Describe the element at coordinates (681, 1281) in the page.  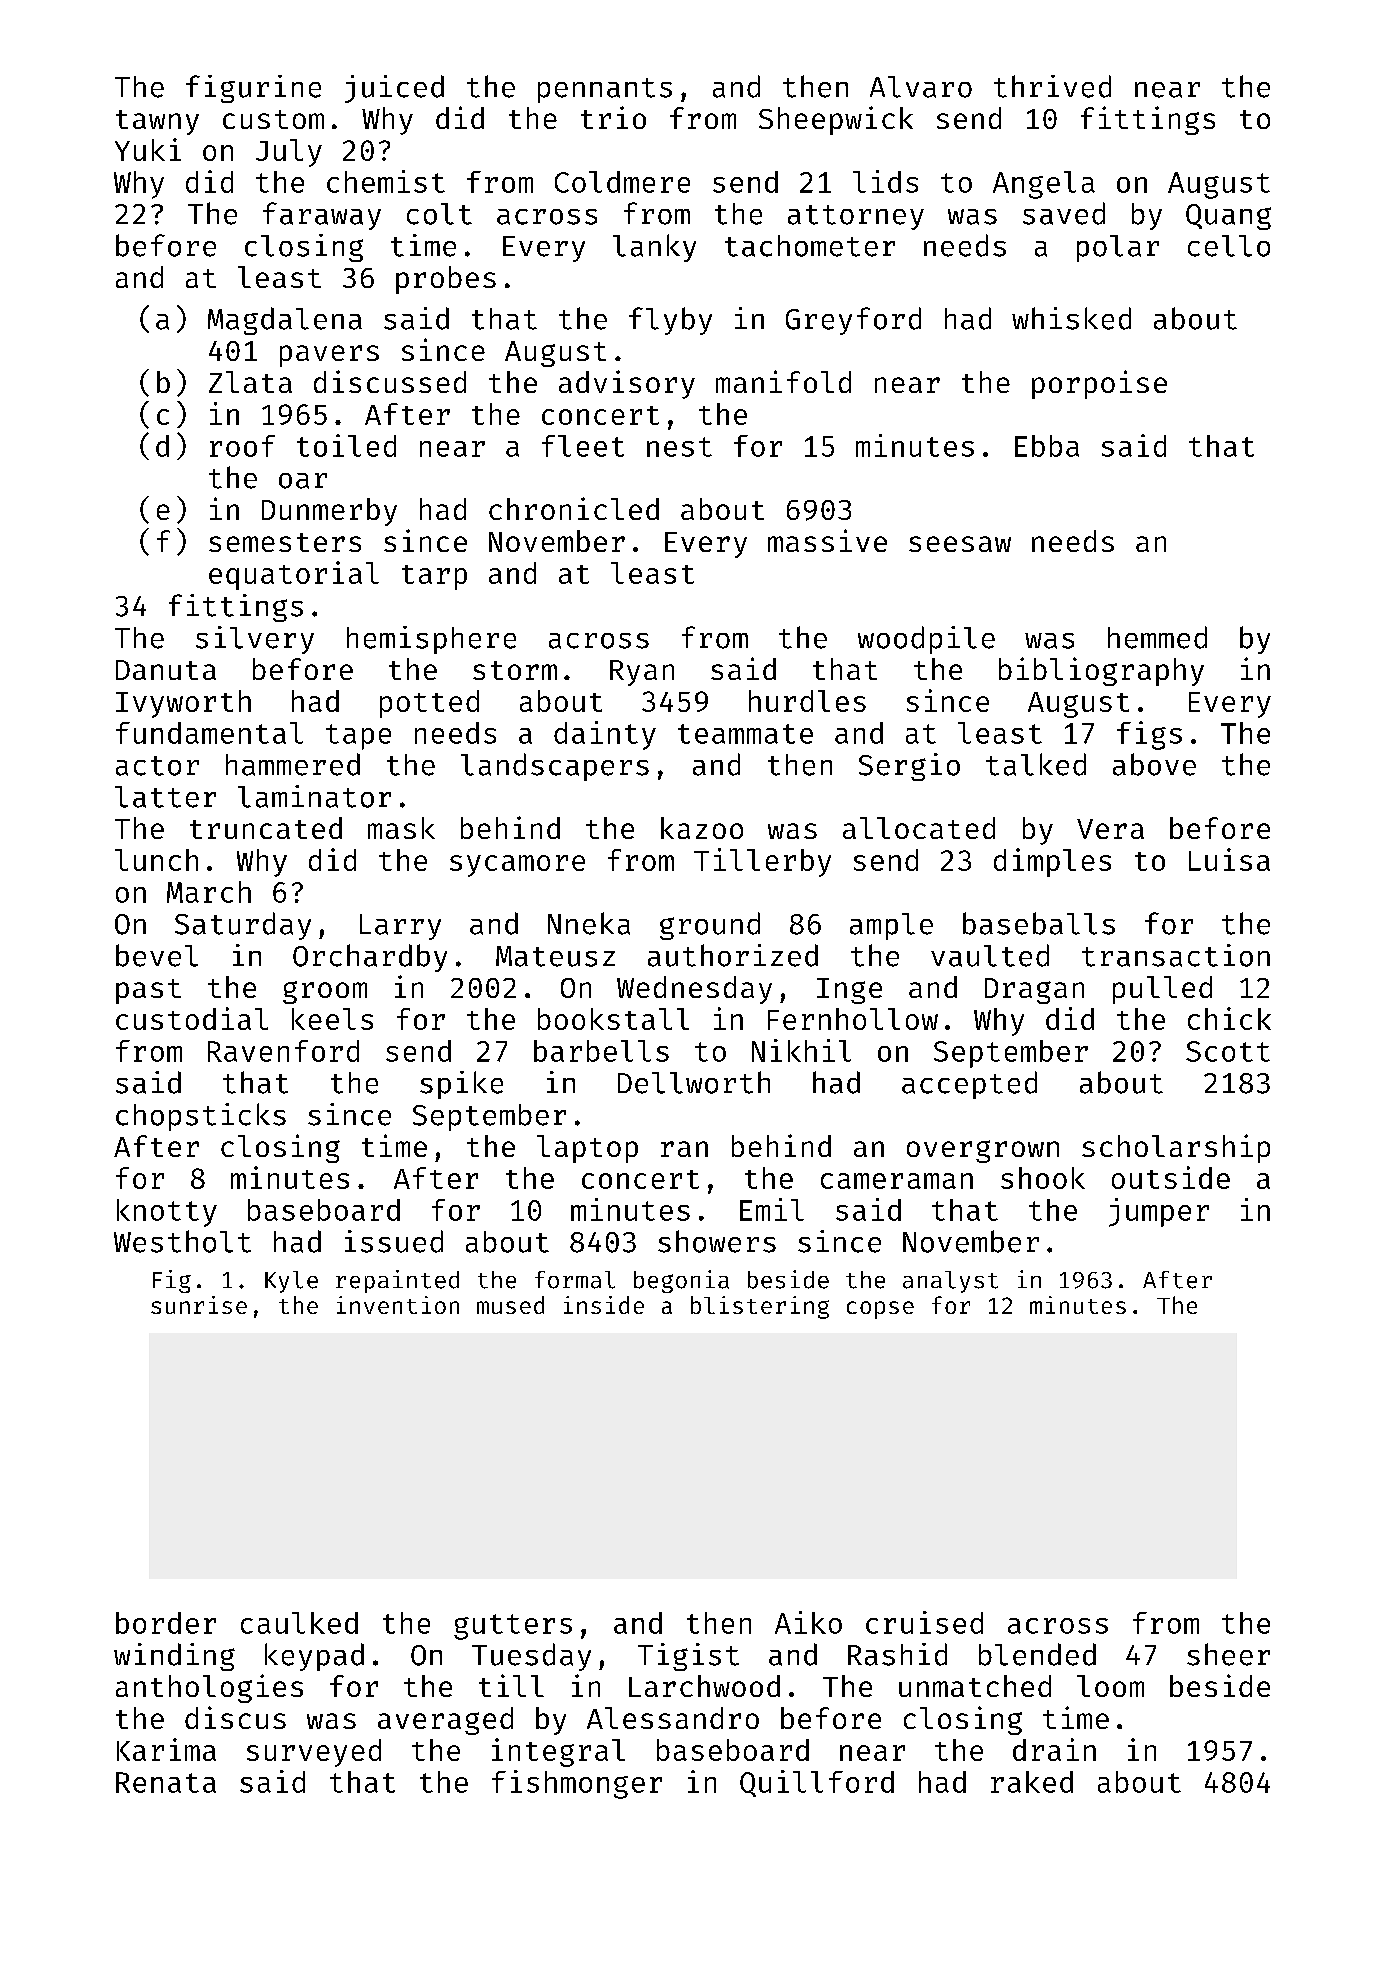
I see `begonia` at that location.
